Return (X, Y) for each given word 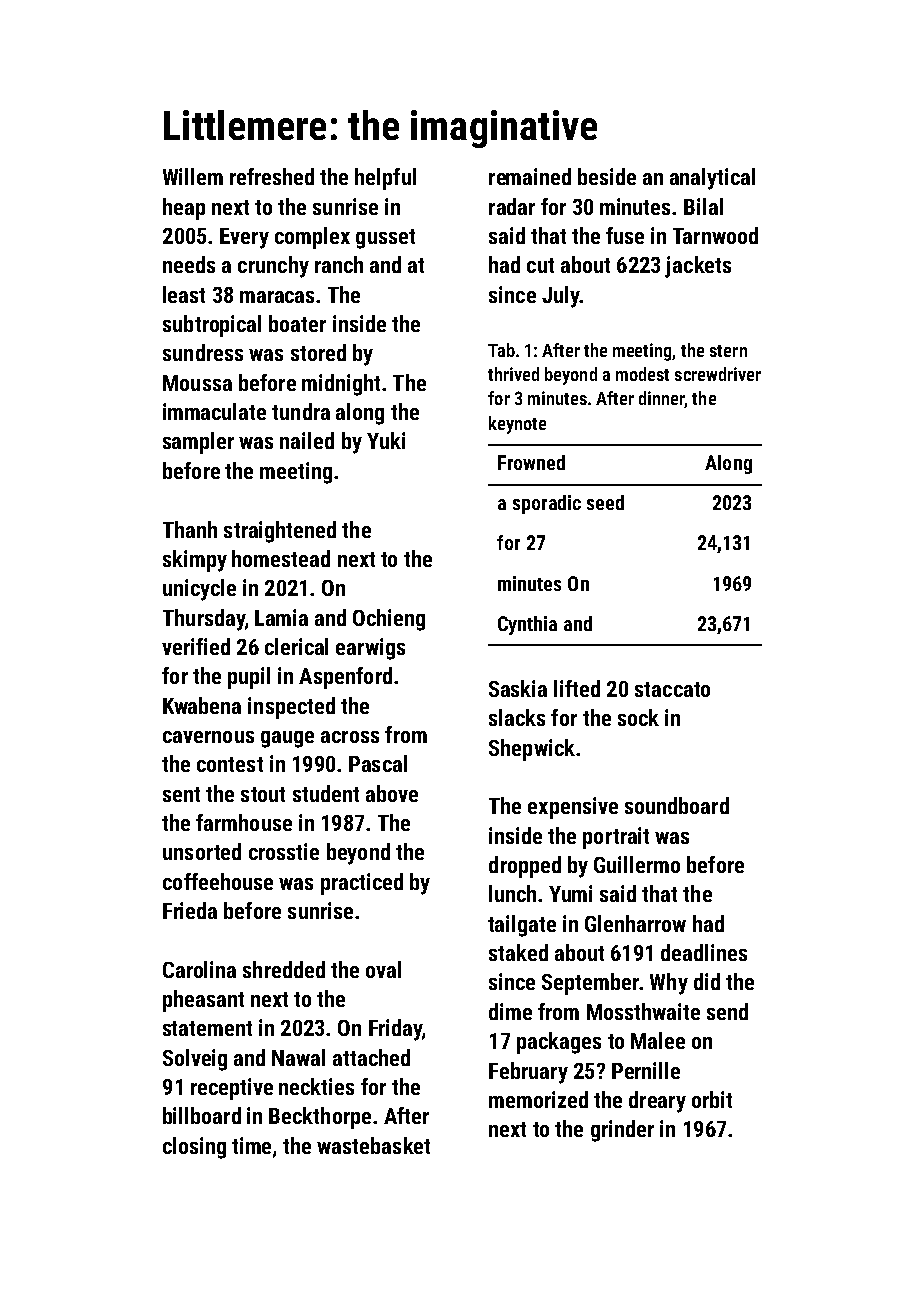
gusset (385, 239)
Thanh (190, 529)
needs (189, 264)
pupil (249, 678)
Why (669, 984)
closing (194, 1148)
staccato (672, 689)
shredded (284, 969)
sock (638, 717)
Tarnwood (715, 235)
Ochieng (389, 620)
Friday (395, 1030)
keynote (517, 425)
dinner (662, 399)
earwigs (370, 649)
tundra (301, 411)
